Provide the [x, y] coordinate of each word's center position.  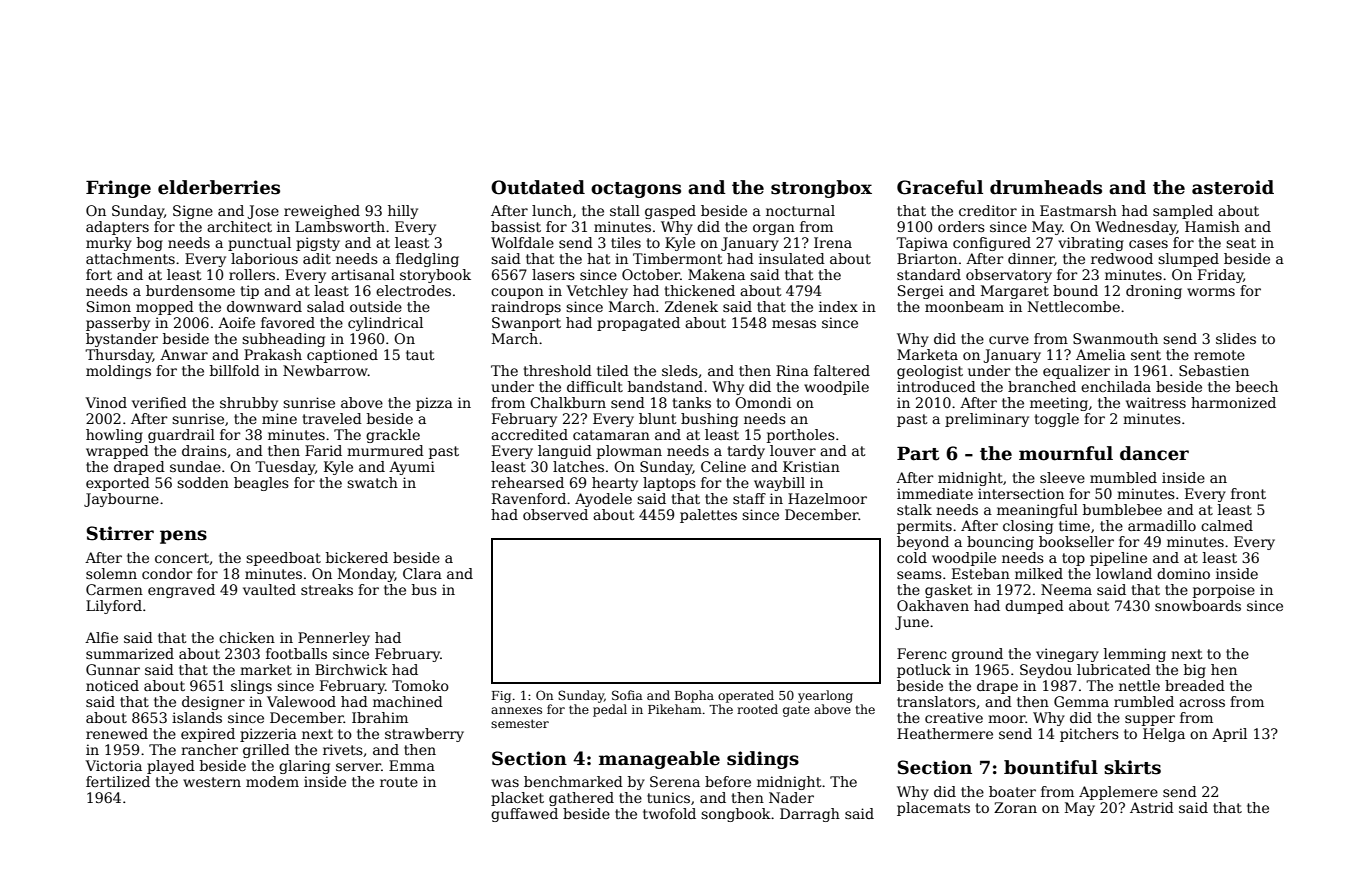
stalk [914, 509]
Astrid [1152, 807]
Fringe [118, 189]
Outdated [538, 187]
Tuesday [285, 468]
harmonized [1233, 402]
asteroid [1233, 187]
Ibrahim [380, 717]
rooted [757, 709]
